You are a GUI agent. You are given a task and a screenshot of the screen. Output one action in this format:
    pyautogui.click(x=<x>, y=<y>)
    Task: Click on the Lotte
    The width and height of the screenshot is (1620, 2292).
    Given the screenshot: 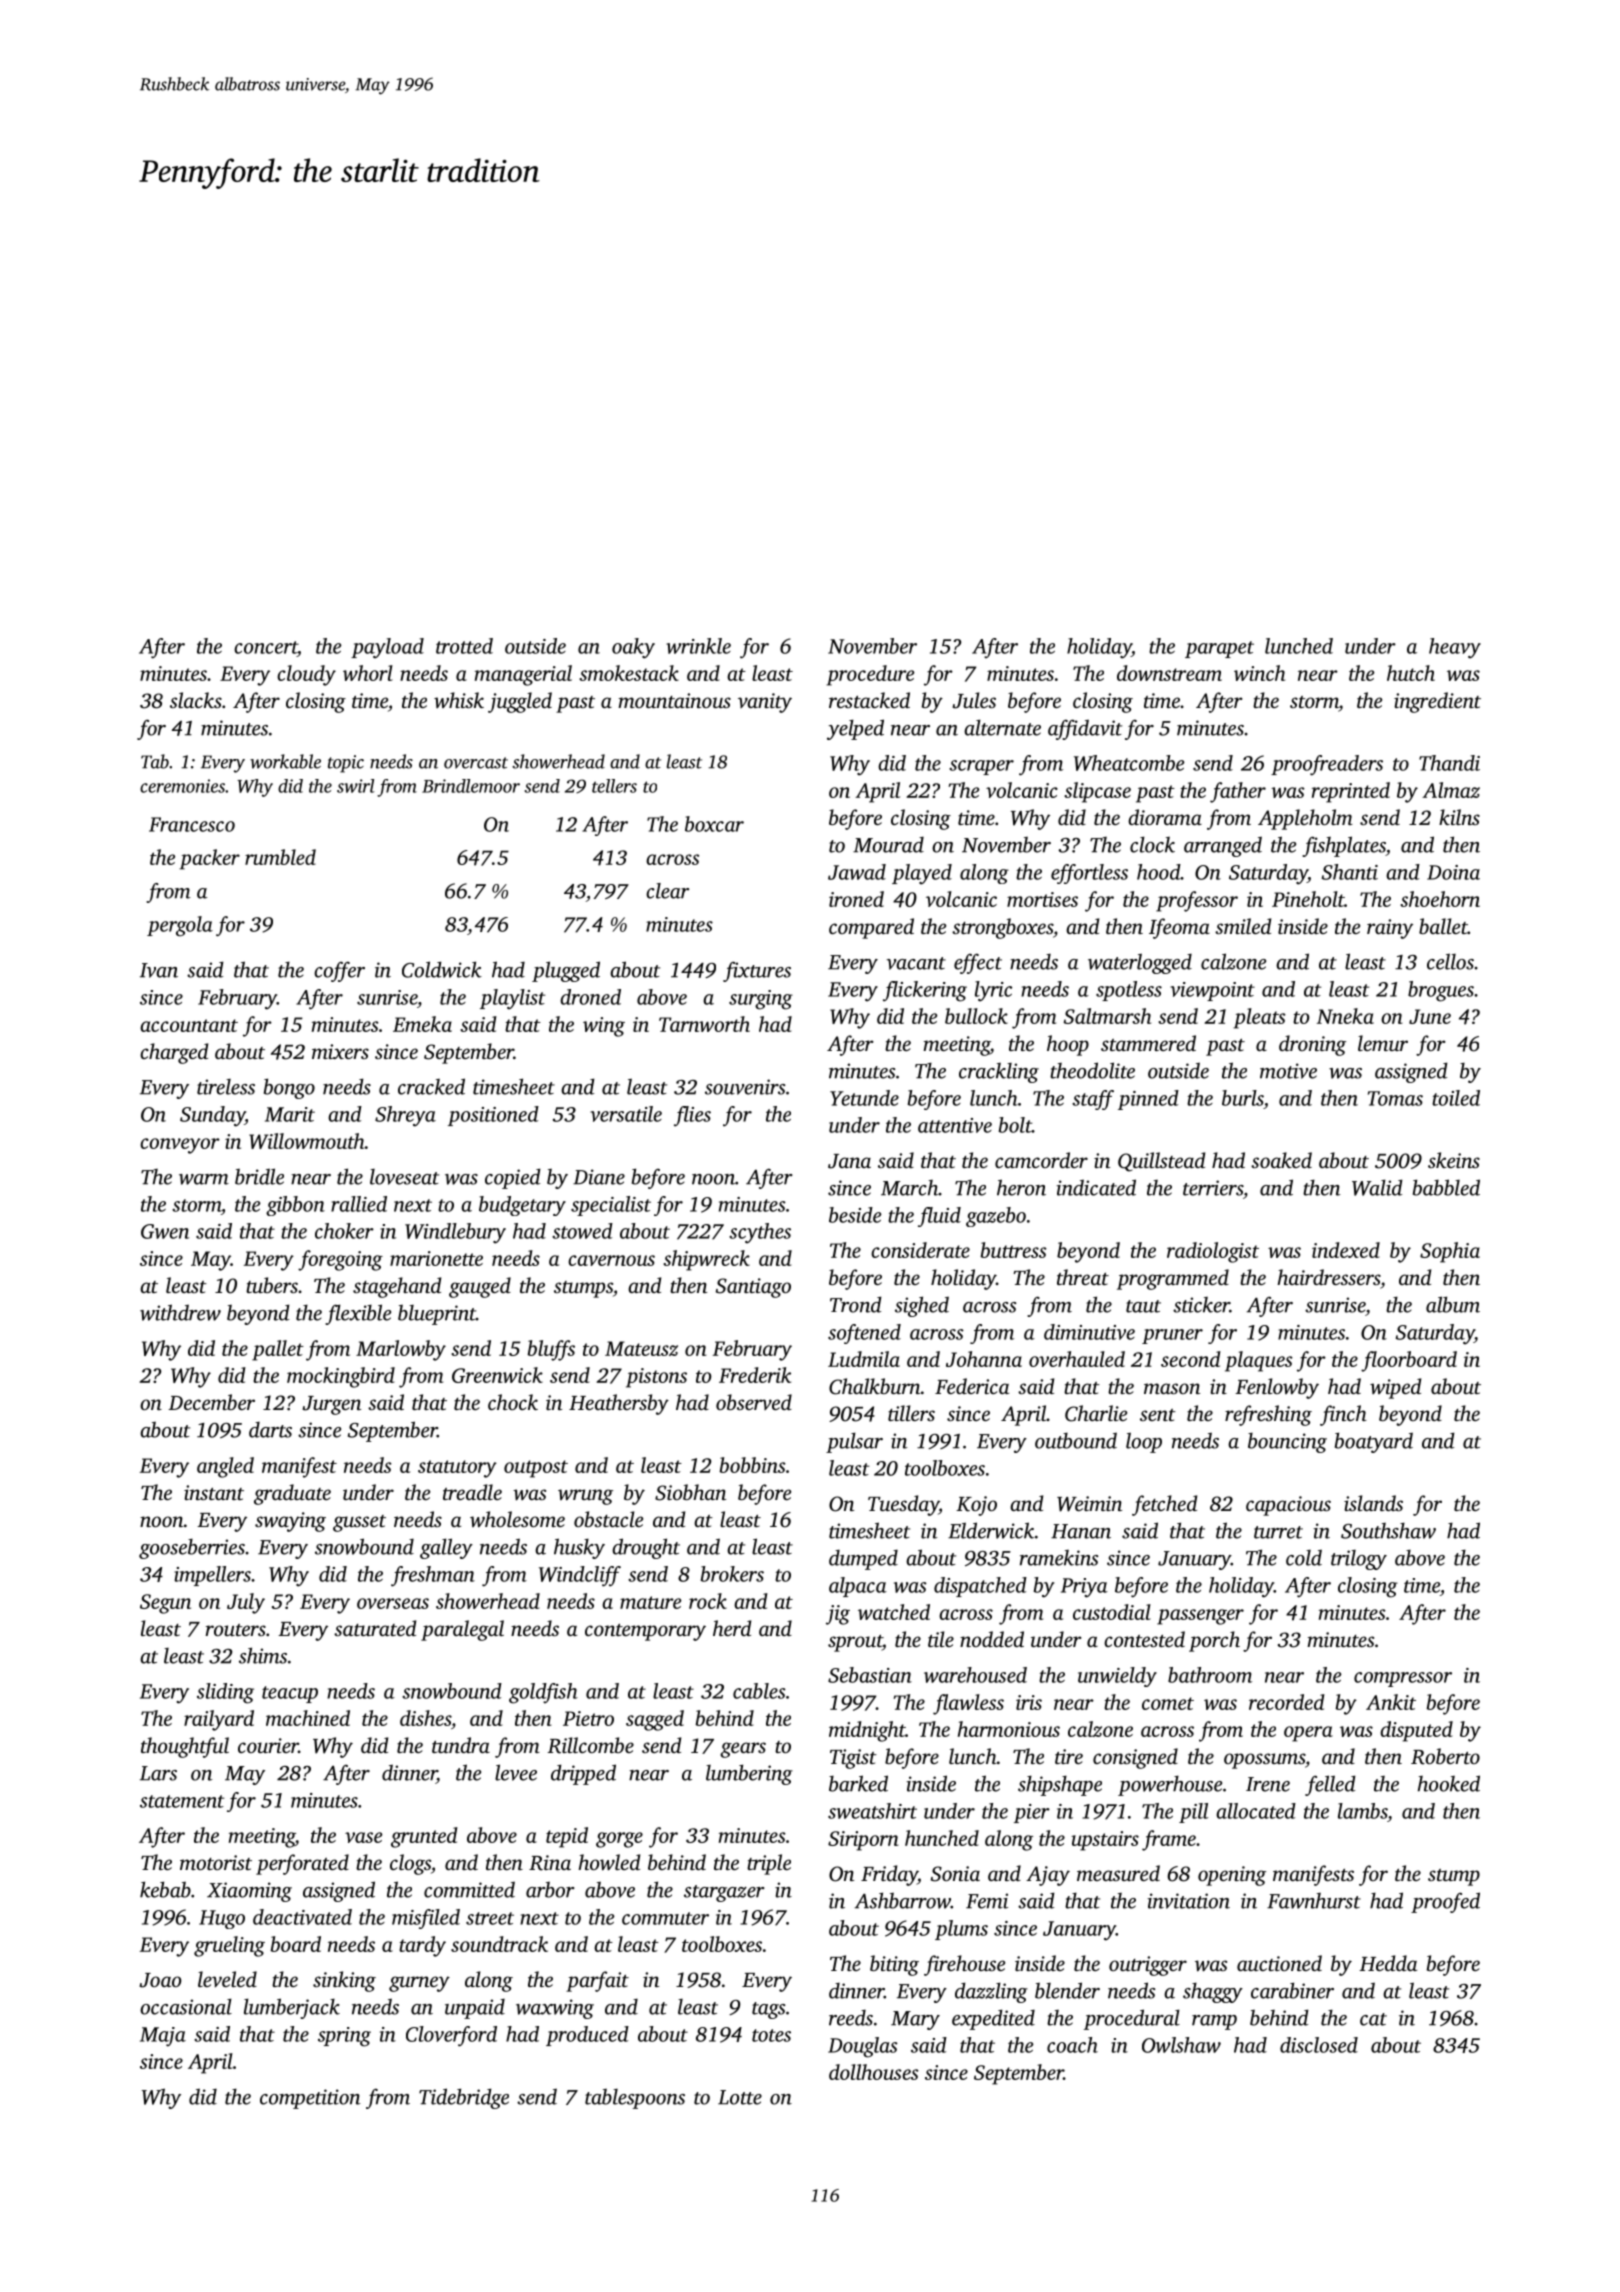 What is the action you would take?
    pyautogui.click(x=740, y=2097)
